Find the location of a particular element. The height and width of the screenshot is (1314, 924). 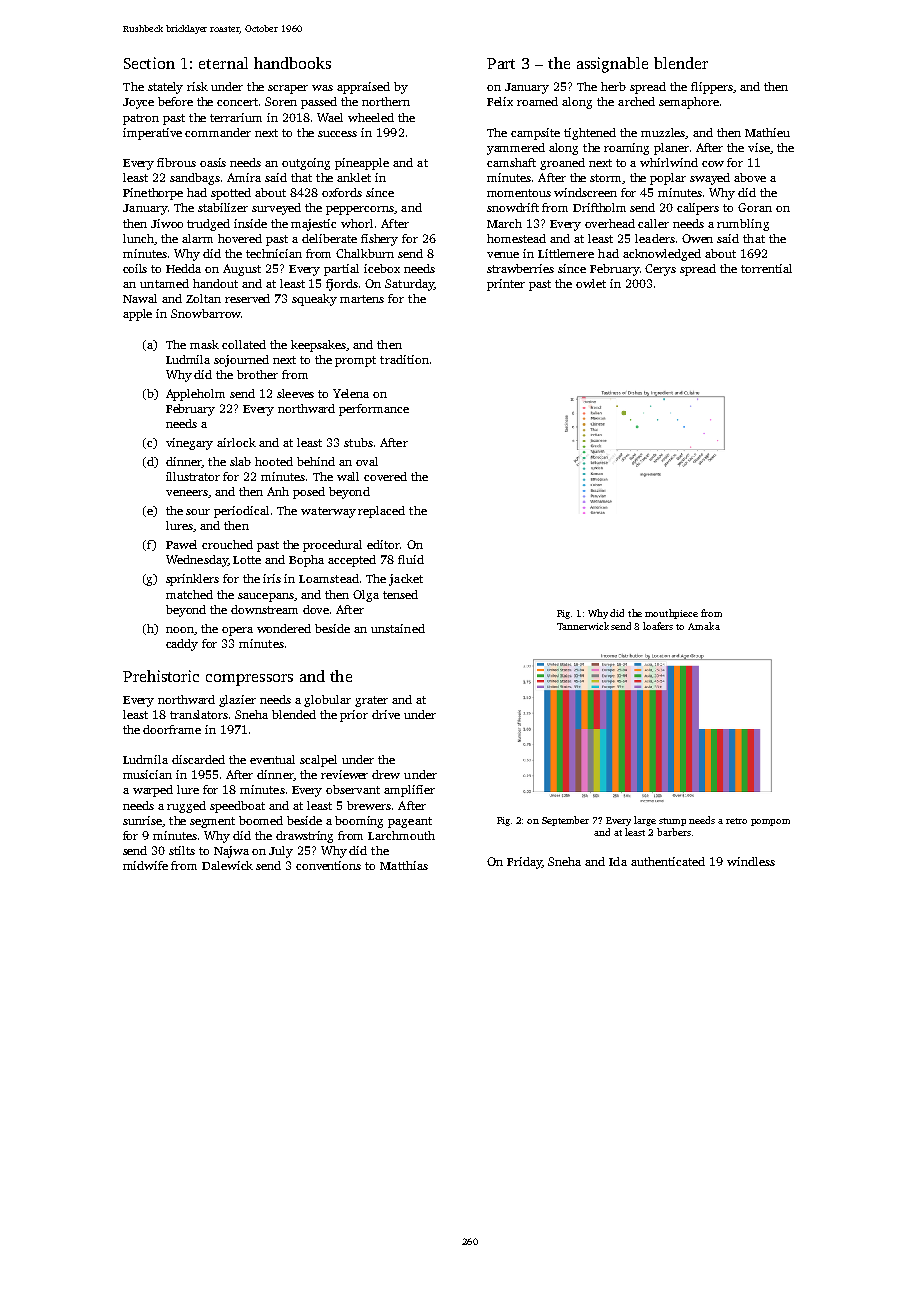

Cerys is located at coordinates (660, 270).
